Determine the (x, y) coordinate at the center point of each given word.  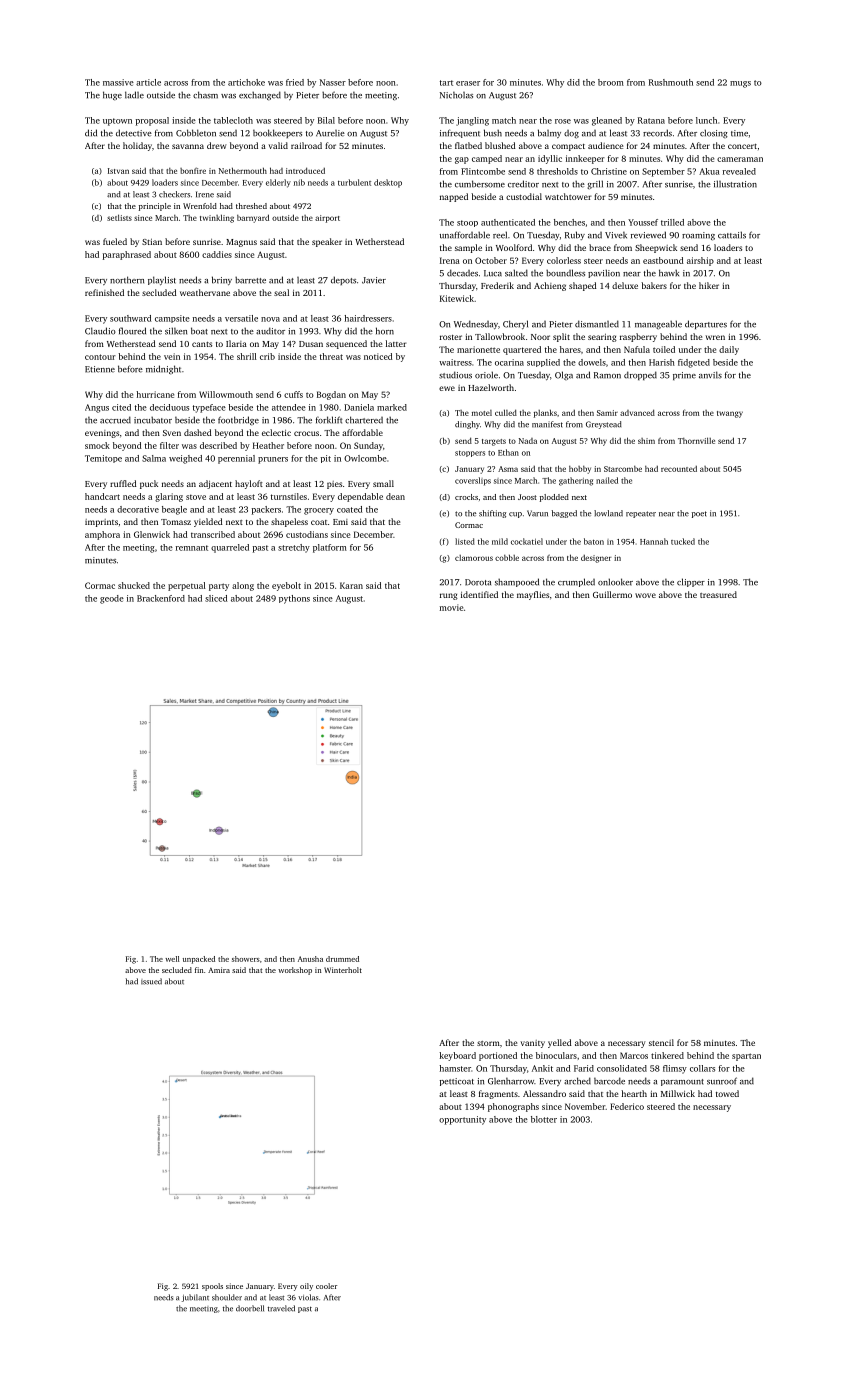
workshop (295, 971)
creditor (523, 184)
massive (118, 82)
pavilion (604, 273)
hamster (455, 1068)
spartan (746, 1057)
